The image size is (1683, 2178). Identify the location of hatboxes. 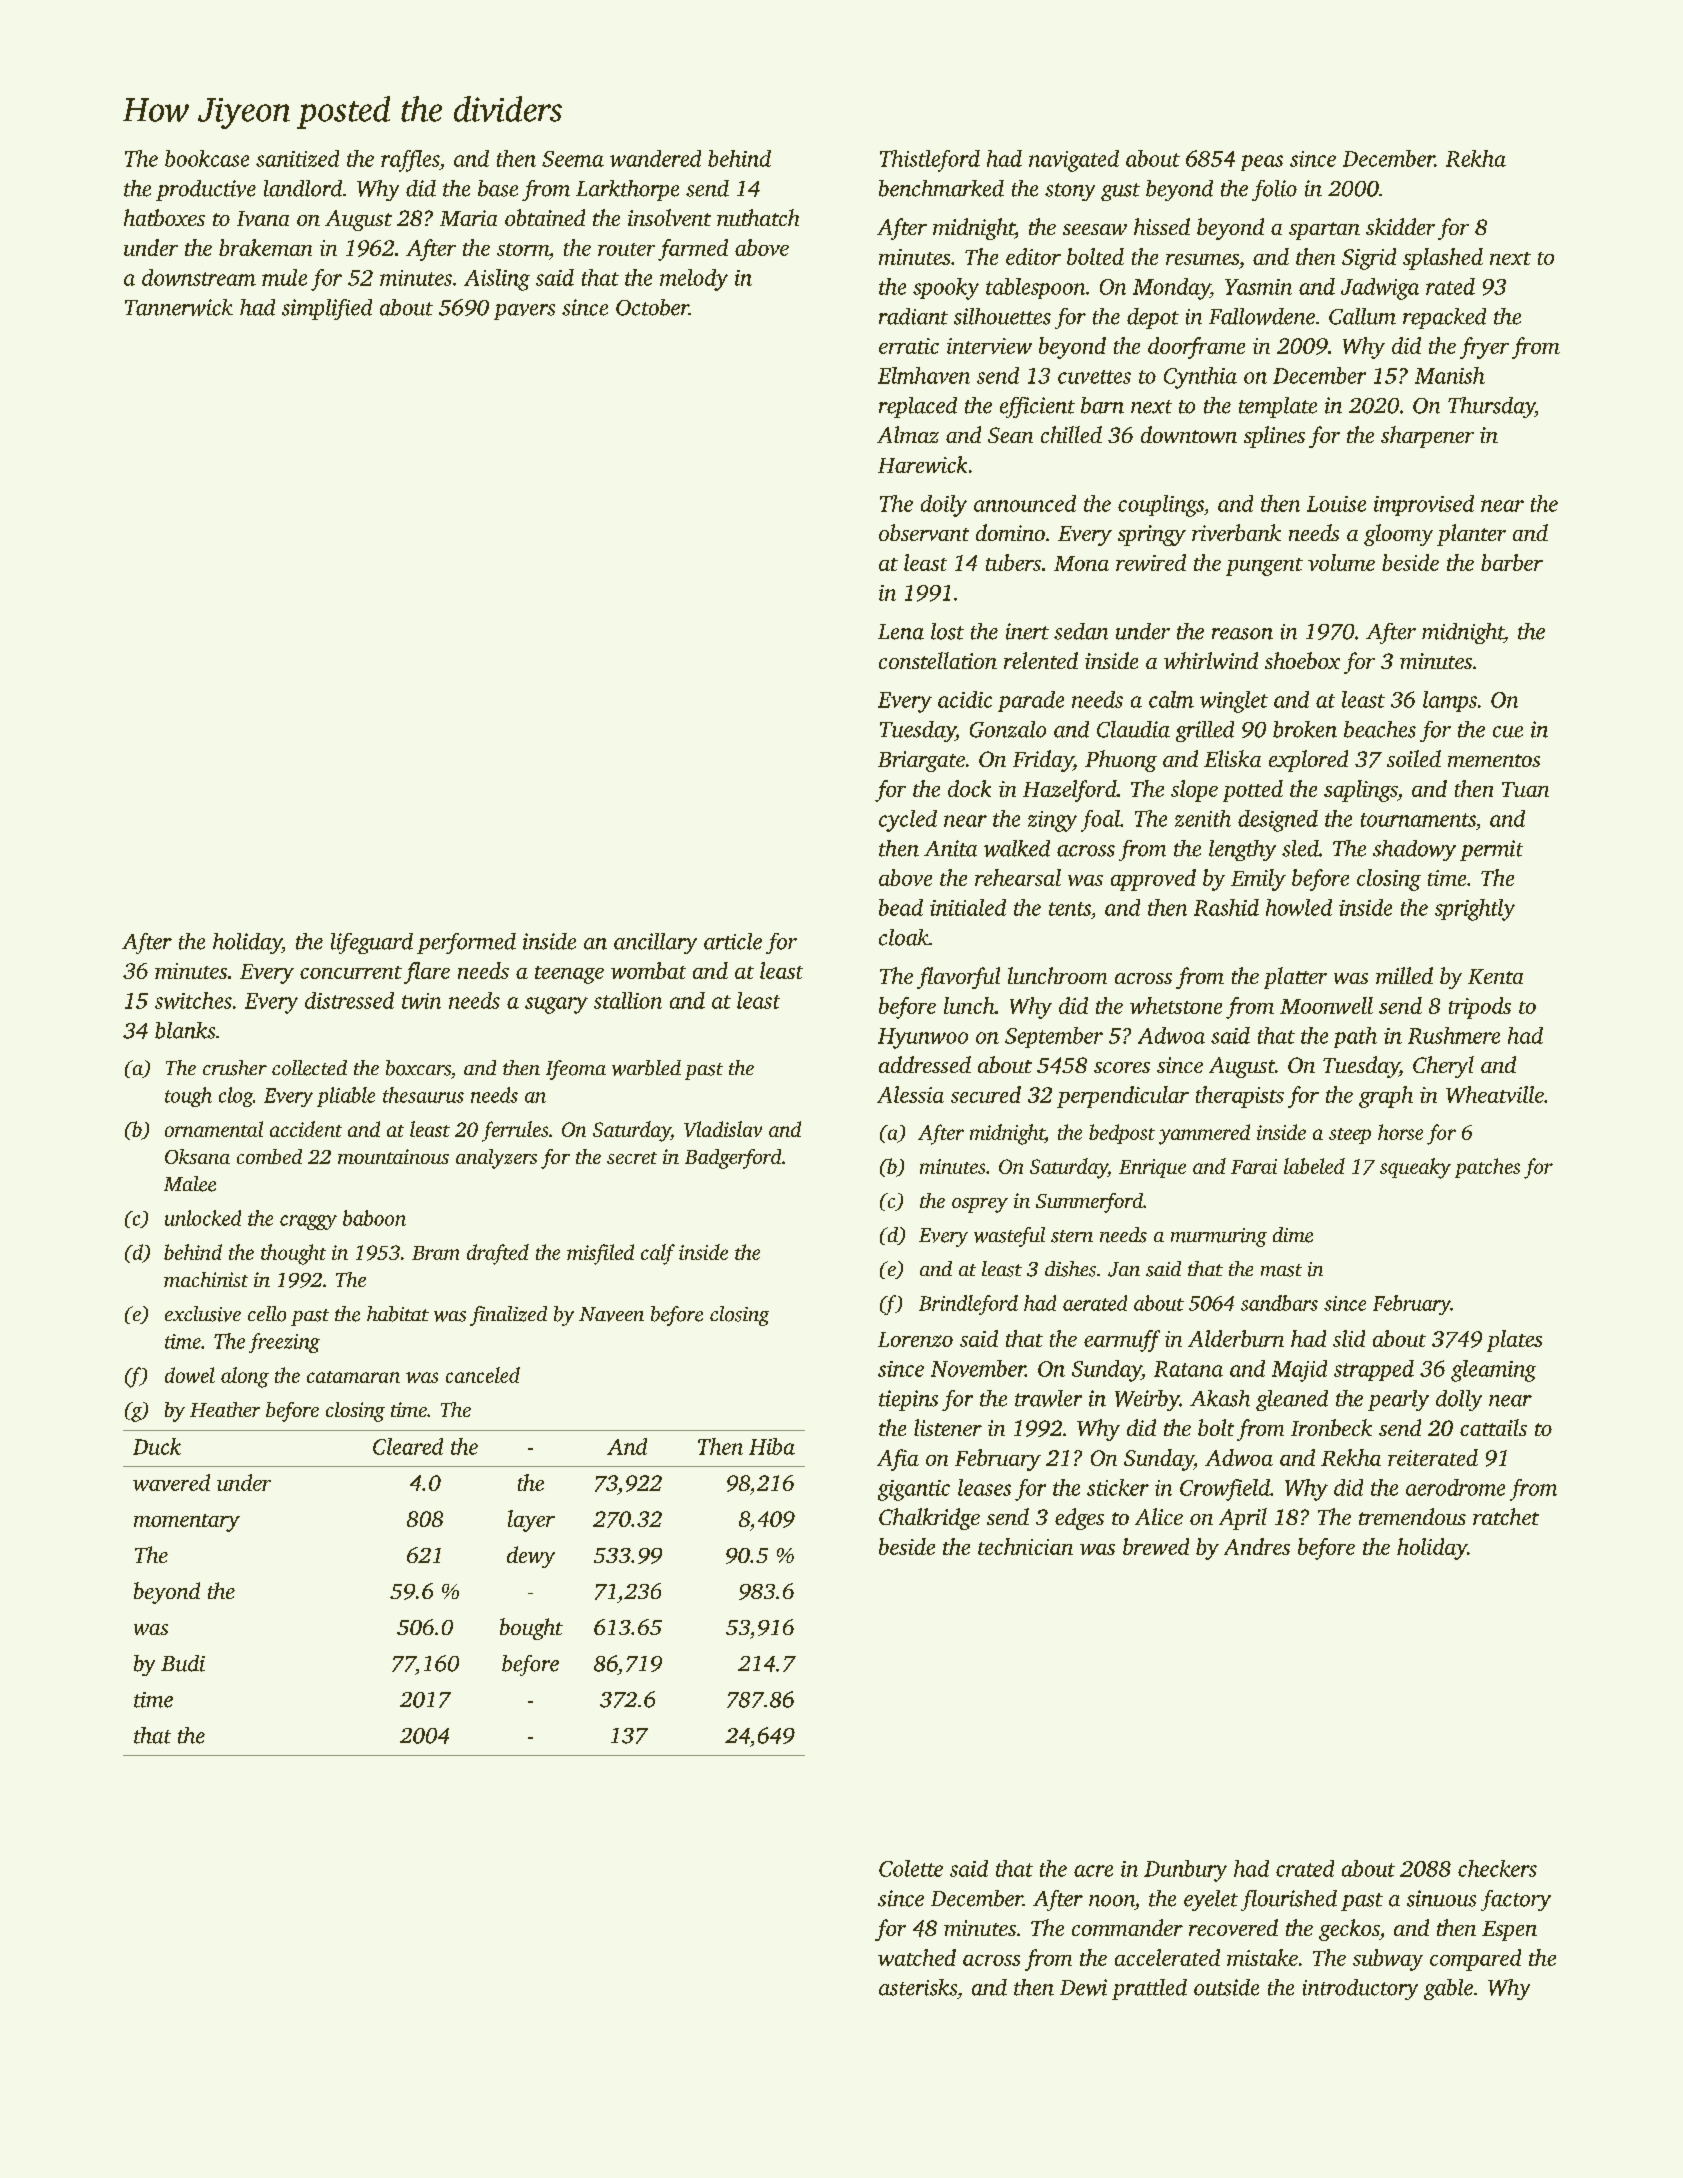
(164, 217).
